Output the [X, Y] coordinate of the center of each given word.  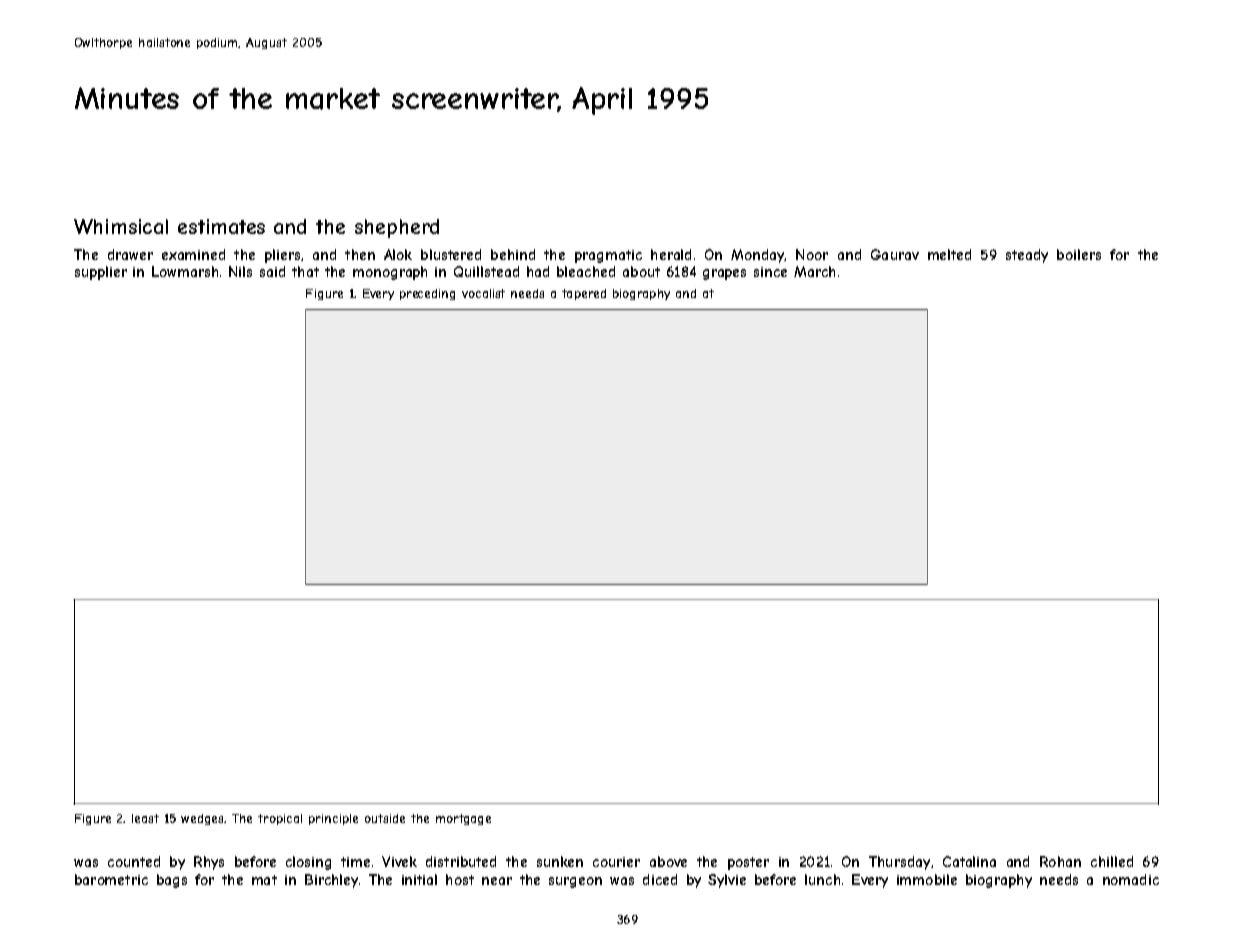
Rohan [1060, 861]
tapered [584, 294]
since [770, 272]
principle [333, 819]
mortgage [463, 819]
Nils [240, 271]
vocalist [483, 293]
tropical [280, 819]
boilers [1079, 254]
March [814, 271]
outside [385, 818]
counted [134, 861]
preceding [427, 294]
